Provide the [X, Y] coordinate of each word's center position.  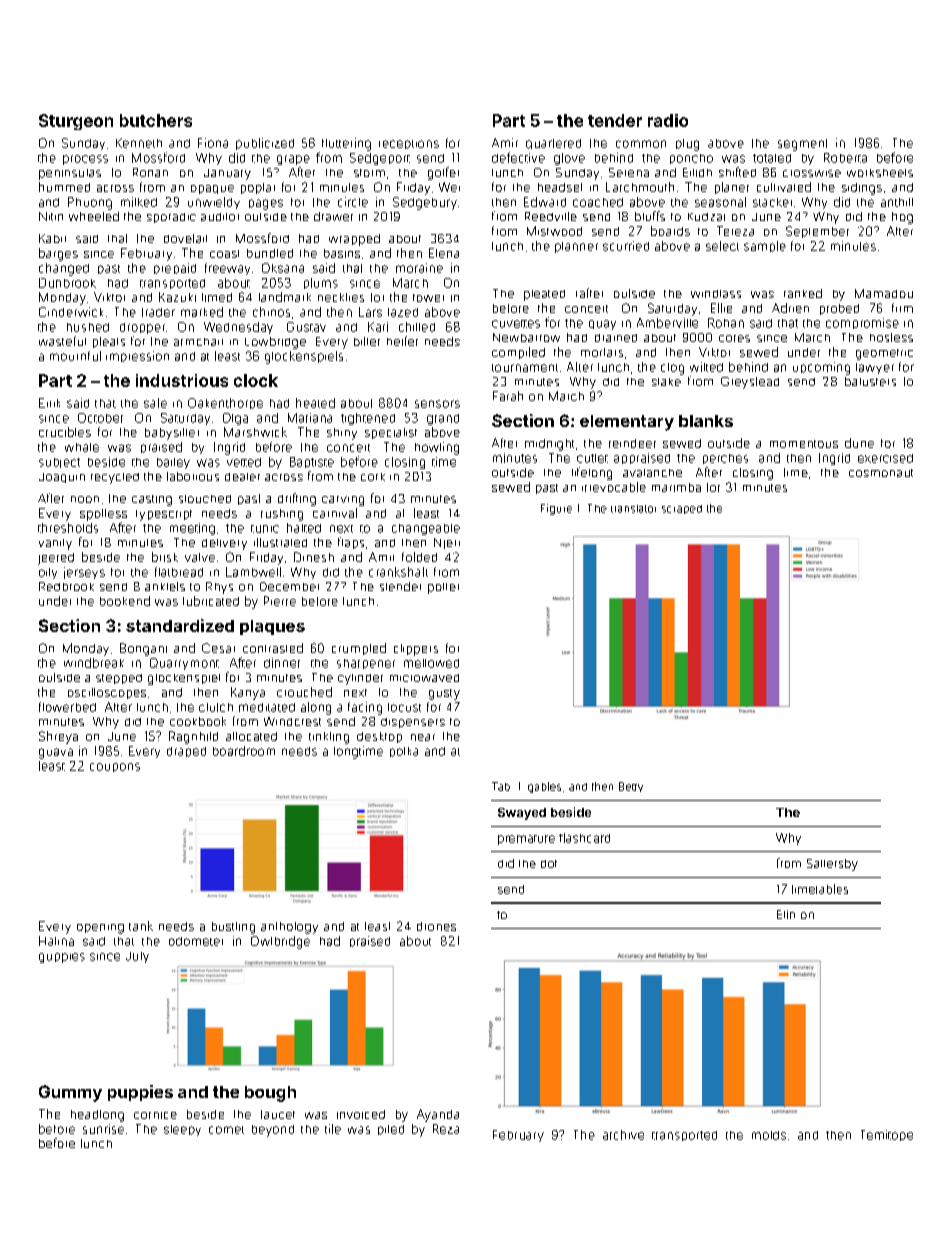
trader [158, 312]
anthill [897, 202]
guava [56, 753]
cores [734, 338]
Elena [444, 253]
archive [623, 1135]
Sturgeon [76, 122]
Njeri [447, 543]
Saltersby [832, 865]
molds [769, 1135]
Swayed [522, 814]
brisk [165, 557]
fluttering [346, 144]
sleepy [182, 1130]
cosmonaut [881, 473]
